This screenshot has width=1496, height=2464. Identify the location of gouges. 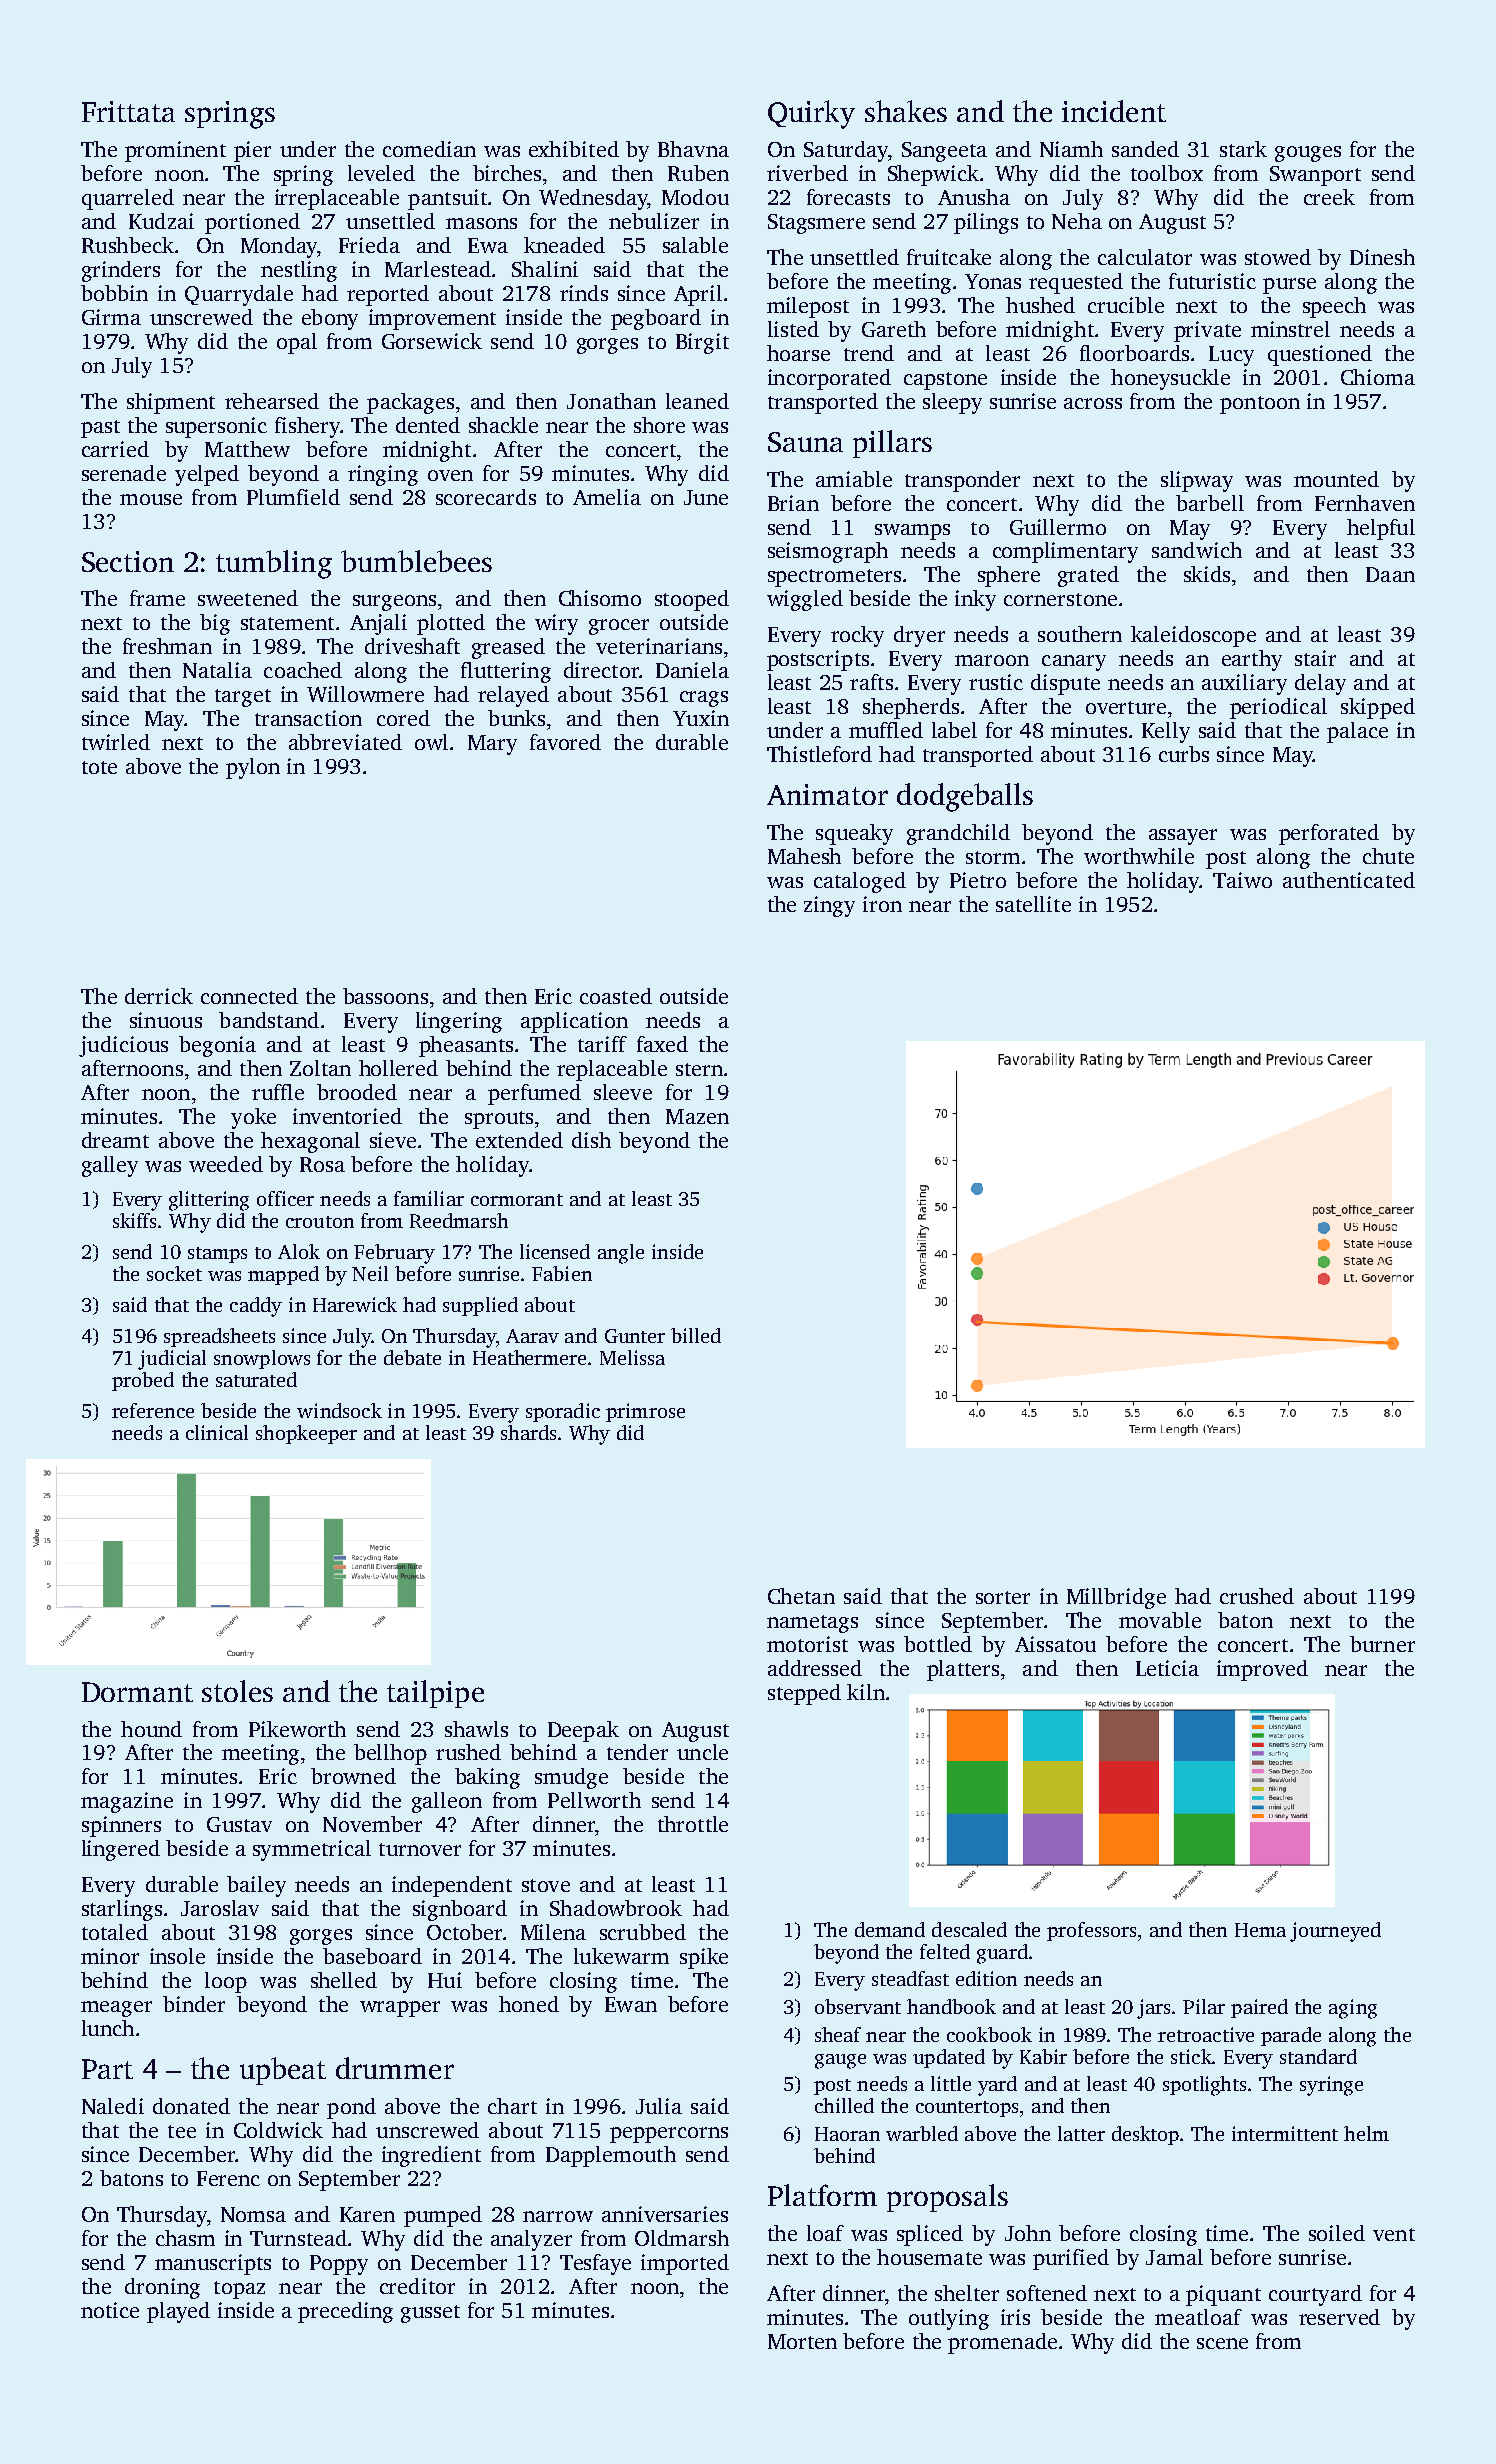
(1308, 154).
